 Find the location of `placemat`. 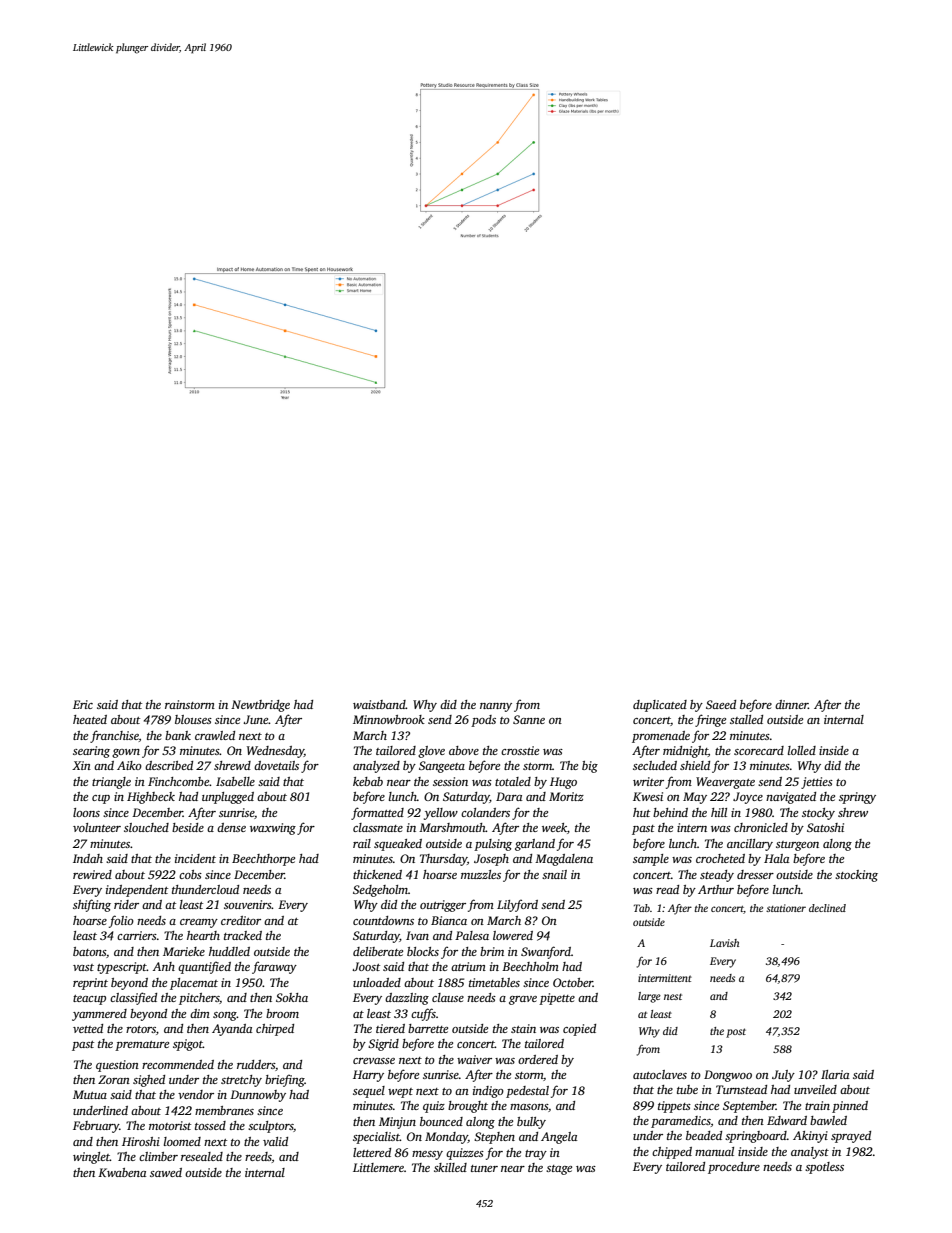

placemat is located at coordinates (194, 984).
